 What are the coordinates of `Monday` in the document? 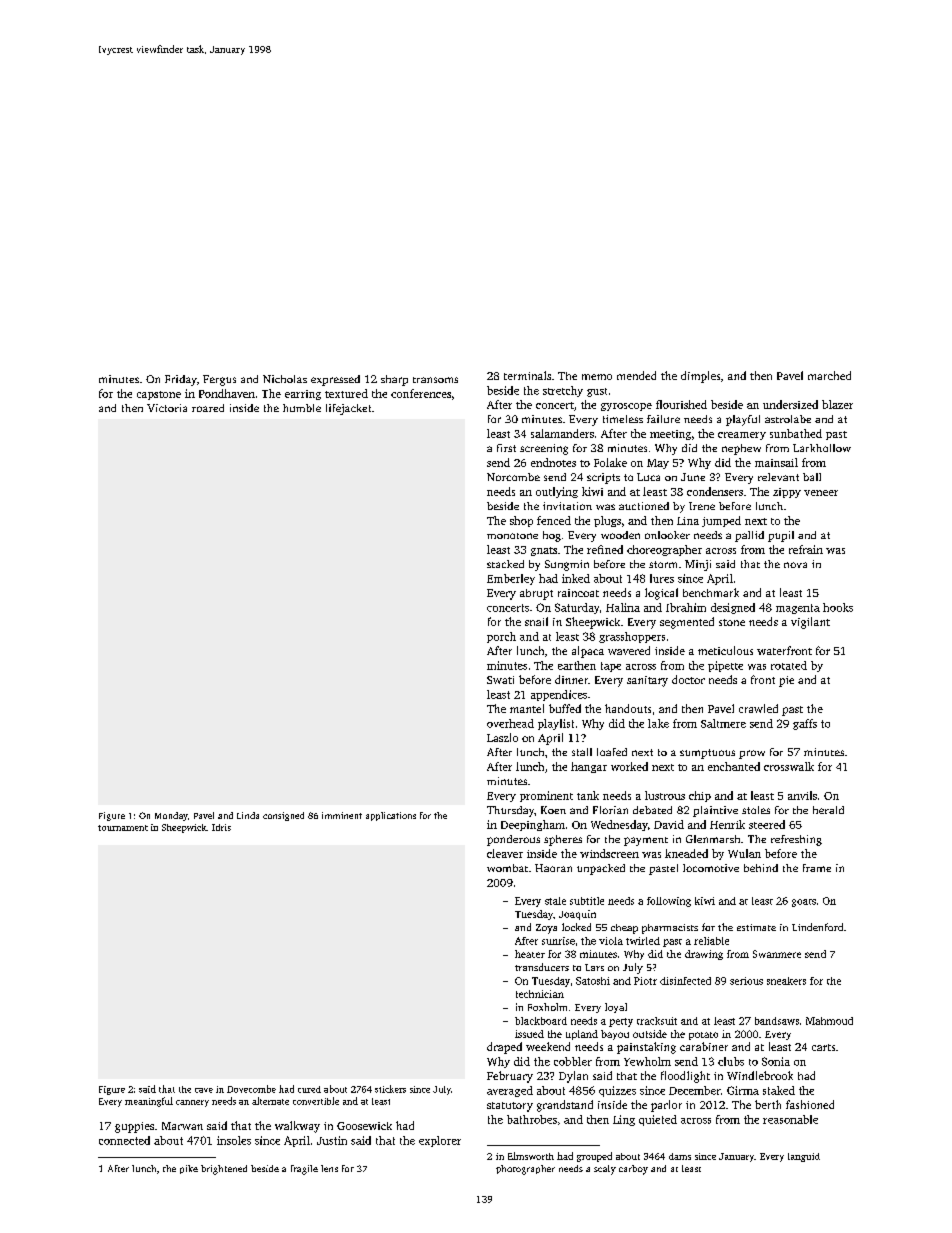 It's located at (171, 816).
